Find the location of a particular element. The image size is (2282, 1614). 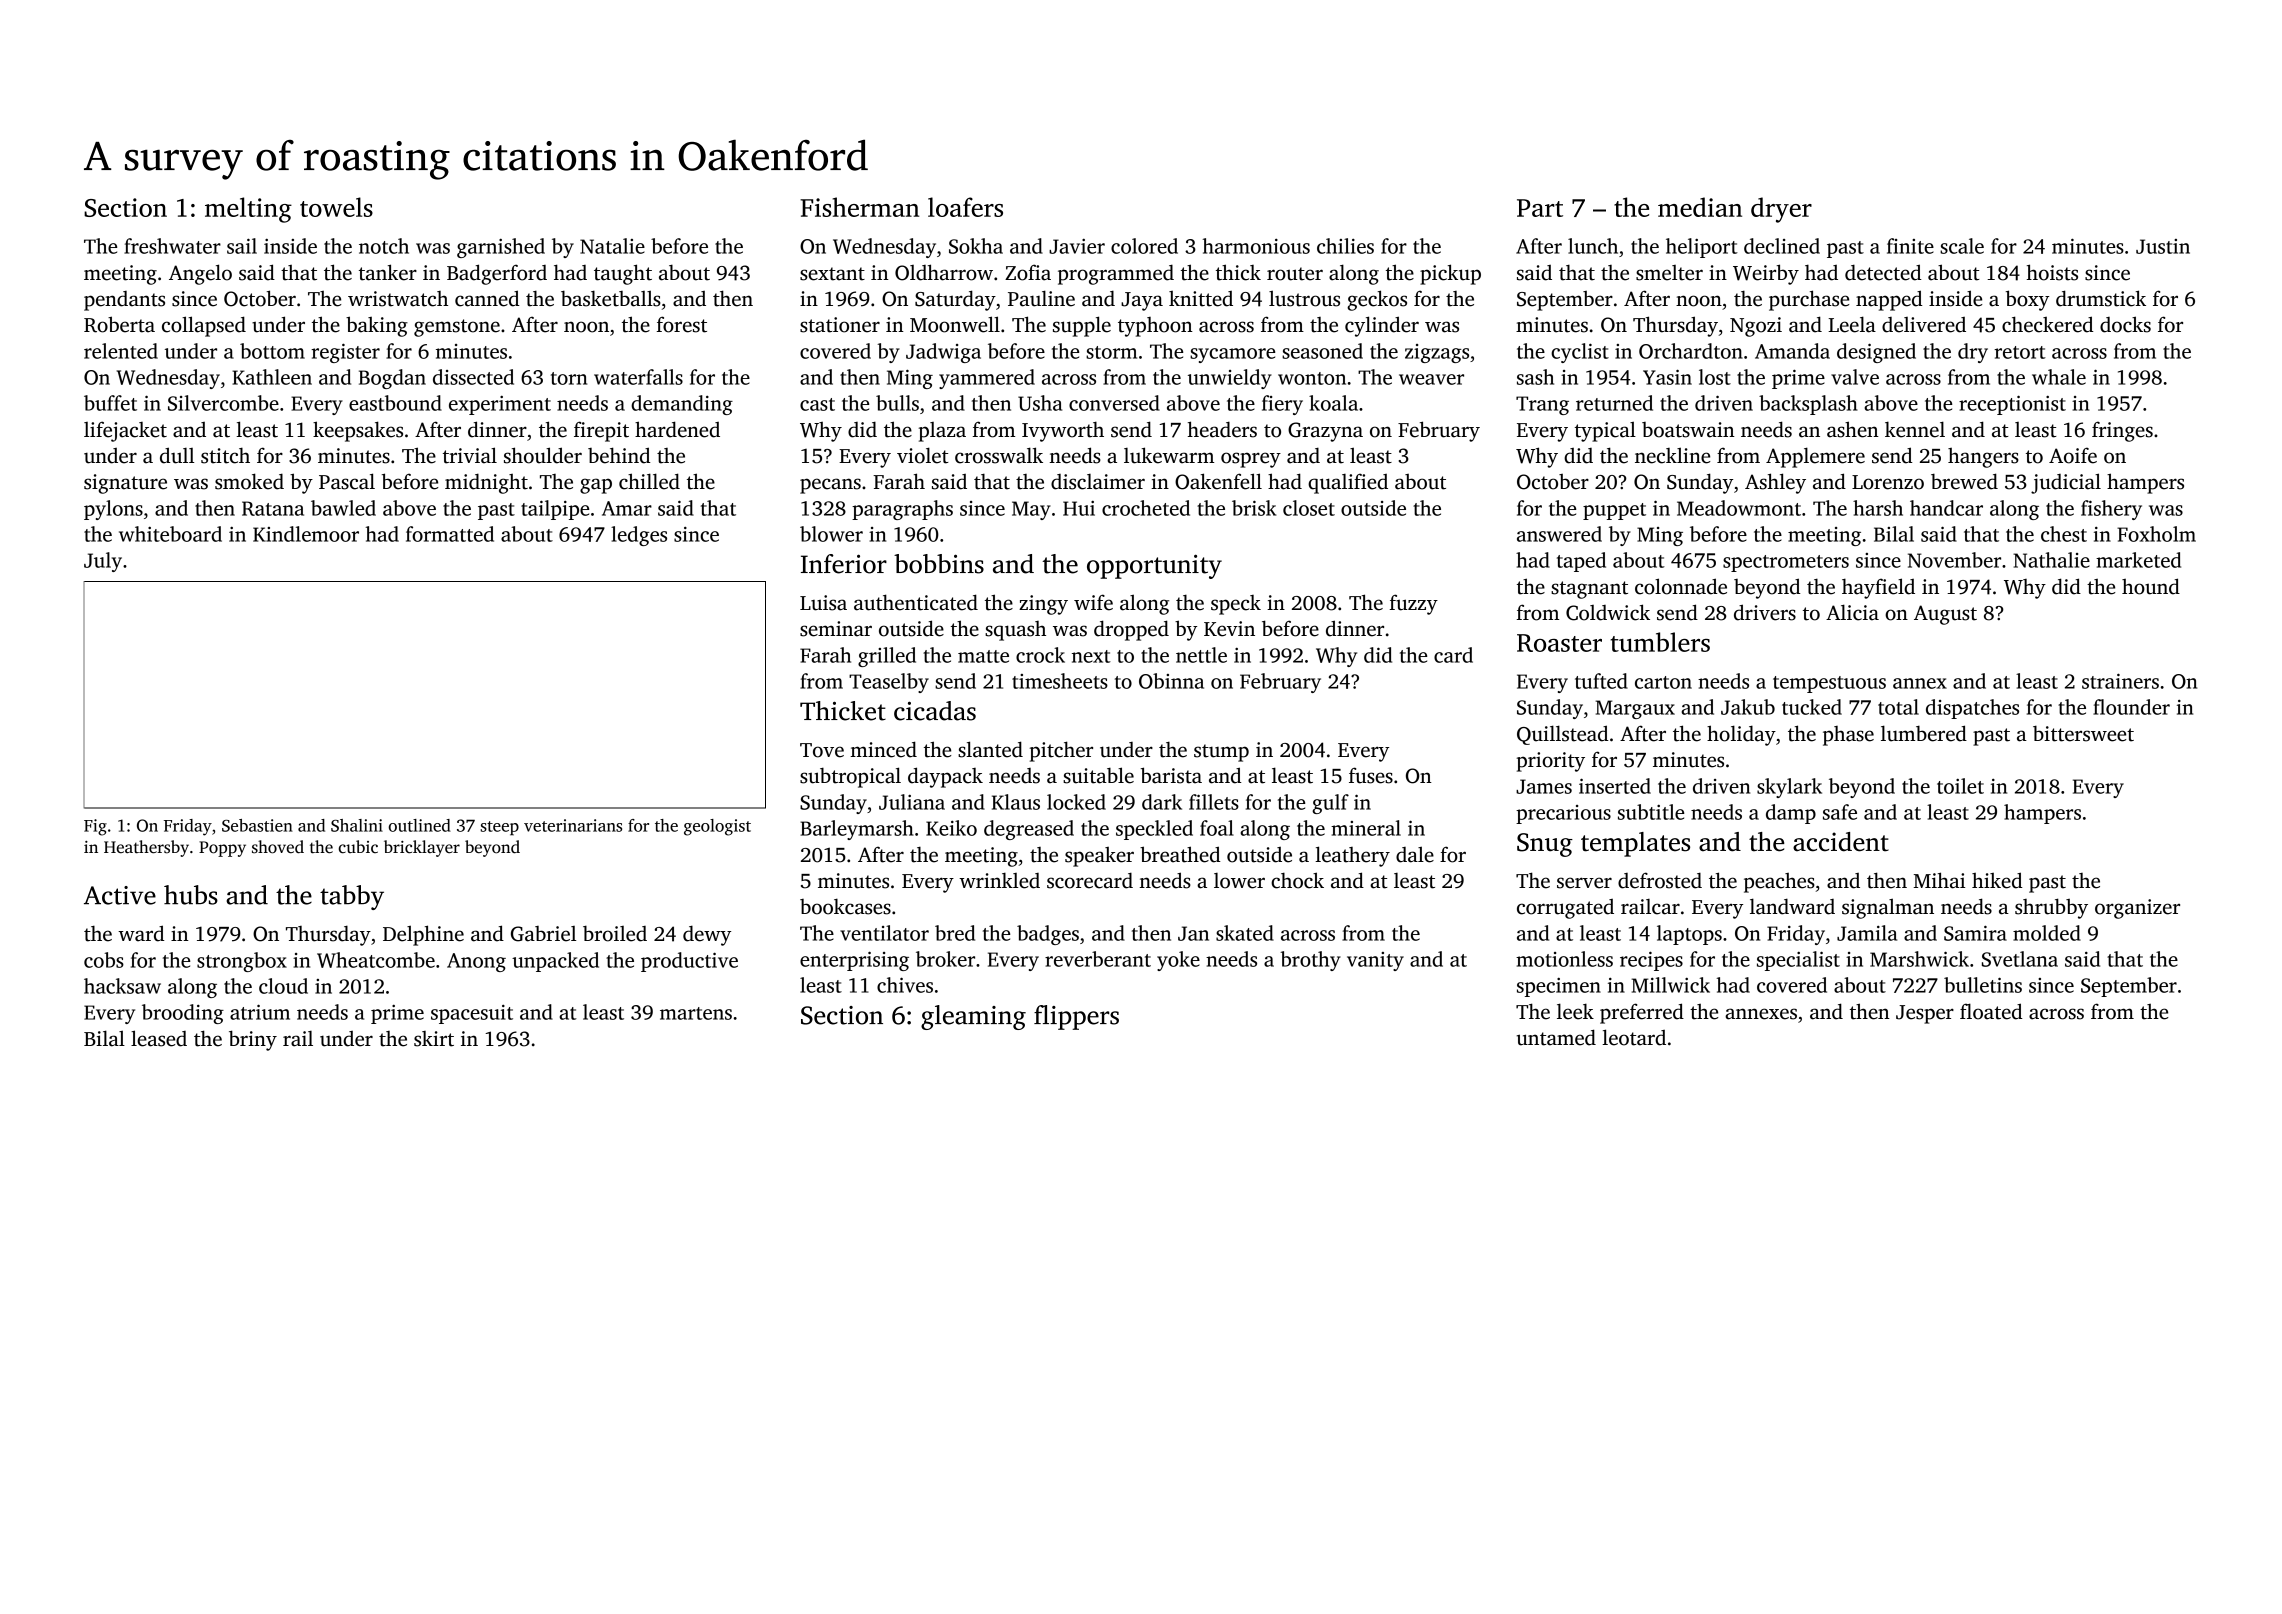

loafers is located at coordinates (965, 207).
